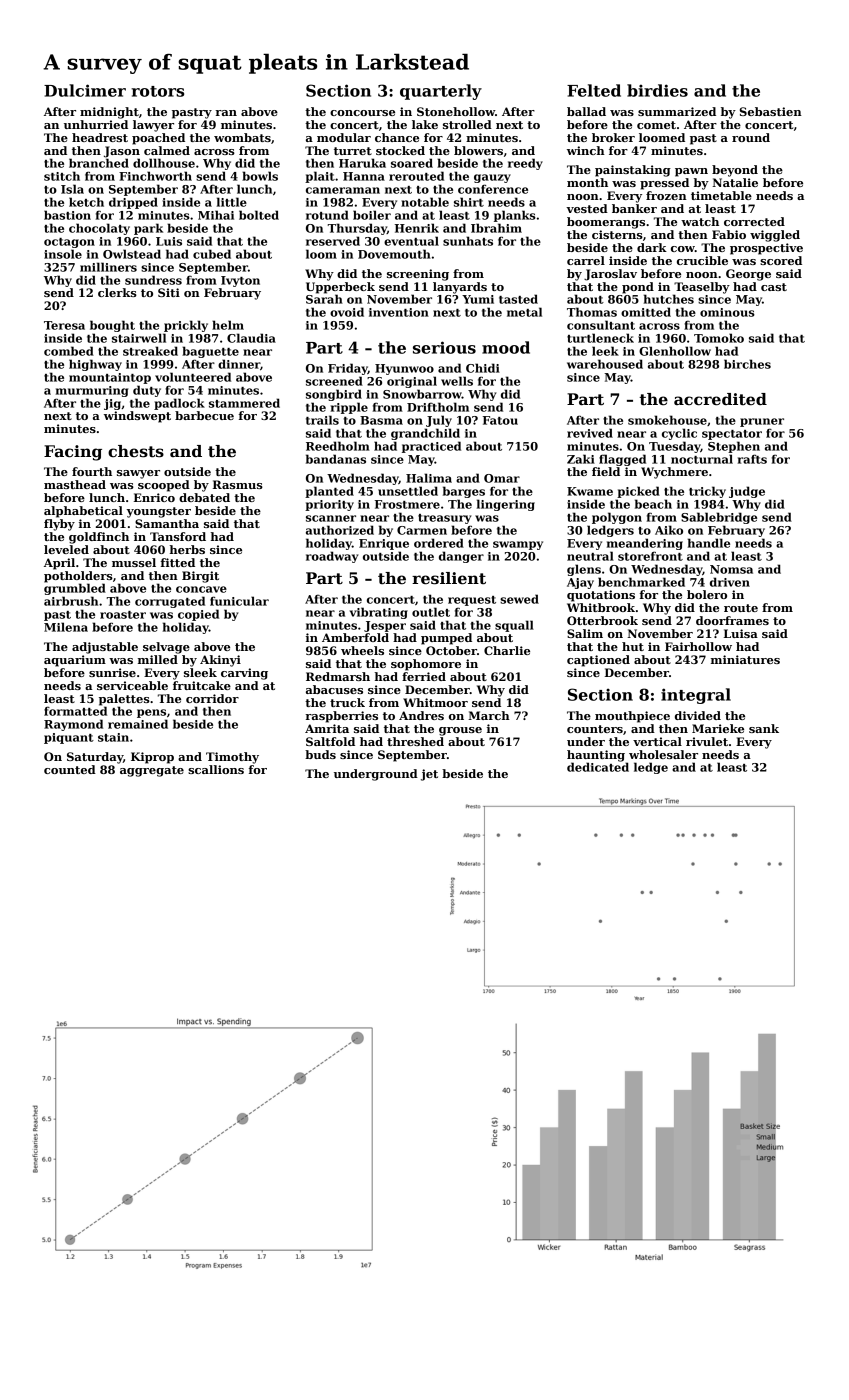 The image size is (849, 1400). What do you see at coordinates (96, 124) in the document?
I see `unhurried` at bounding box center [96, 124].
